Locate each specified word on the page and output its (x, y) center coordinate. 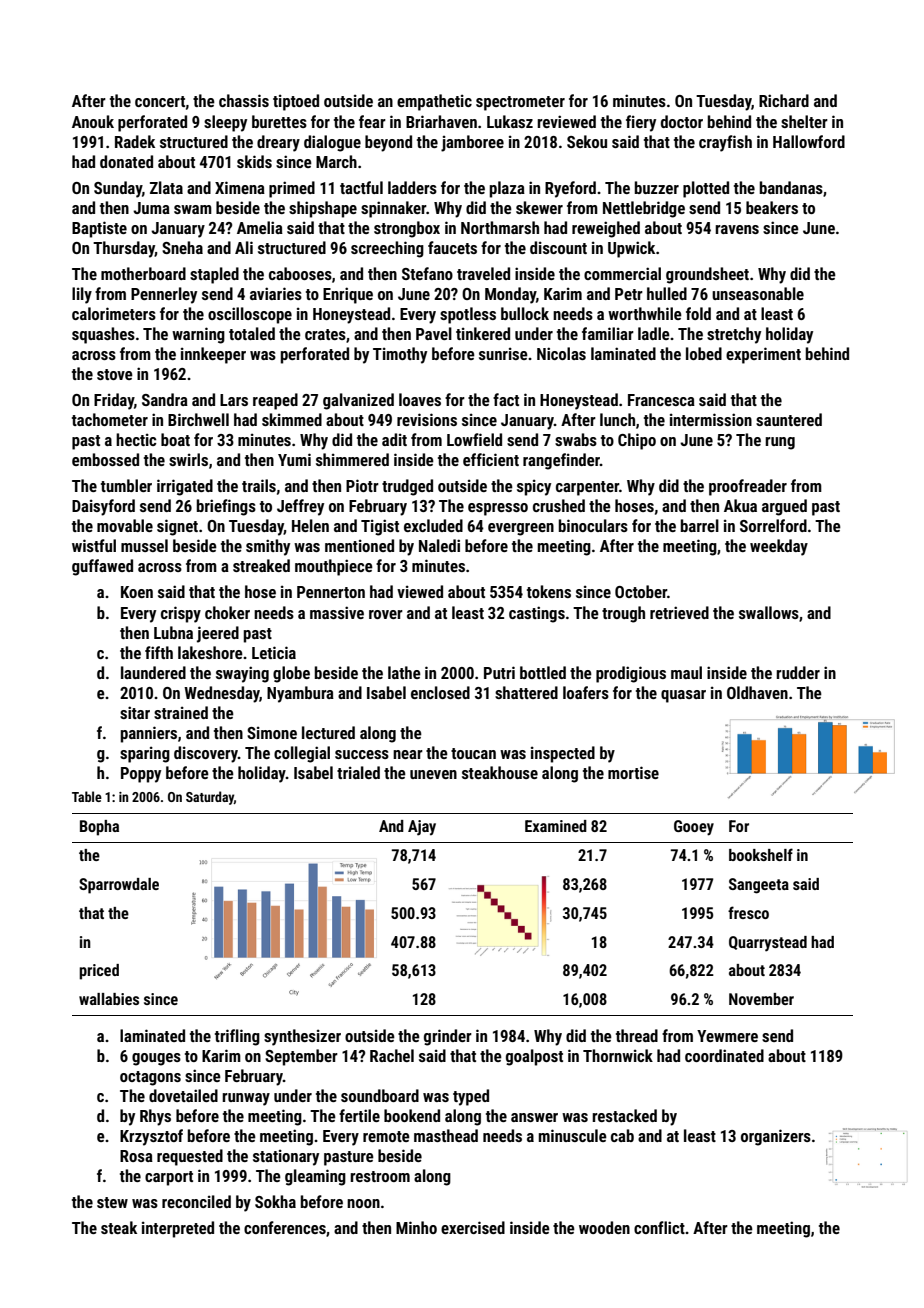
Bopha (99, 828)
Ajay (422, 828)
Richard (784, 100)
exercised (473, 1227)
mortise (633, 772)
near (408, 754)
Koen (137, 592)
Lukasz (510, 121)
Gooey (694, 828)
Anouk (93, 121)
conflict (659, 1227)
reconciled (196, 1201)
